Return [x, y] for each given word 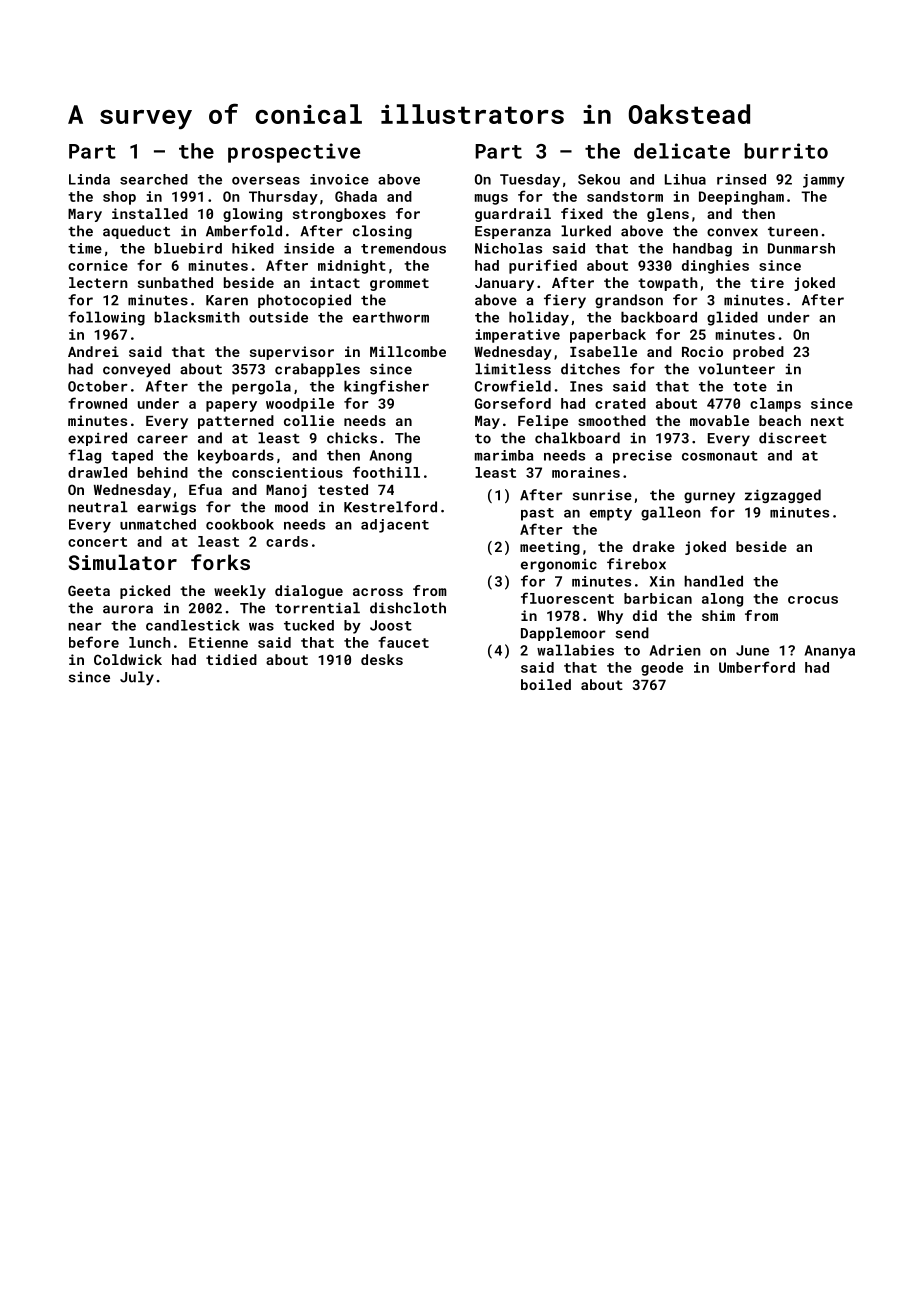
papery [231, 406]
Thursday [283, 198]
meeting [550, 548]
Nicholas [508, 248]
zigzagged [783, 496]
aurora [128, 609]
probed [758, 353]
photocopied [304, 301]
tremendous [403, 248]
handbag [702, 250]
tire [767, 282]
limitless [513, 369]
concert [97, 542]
